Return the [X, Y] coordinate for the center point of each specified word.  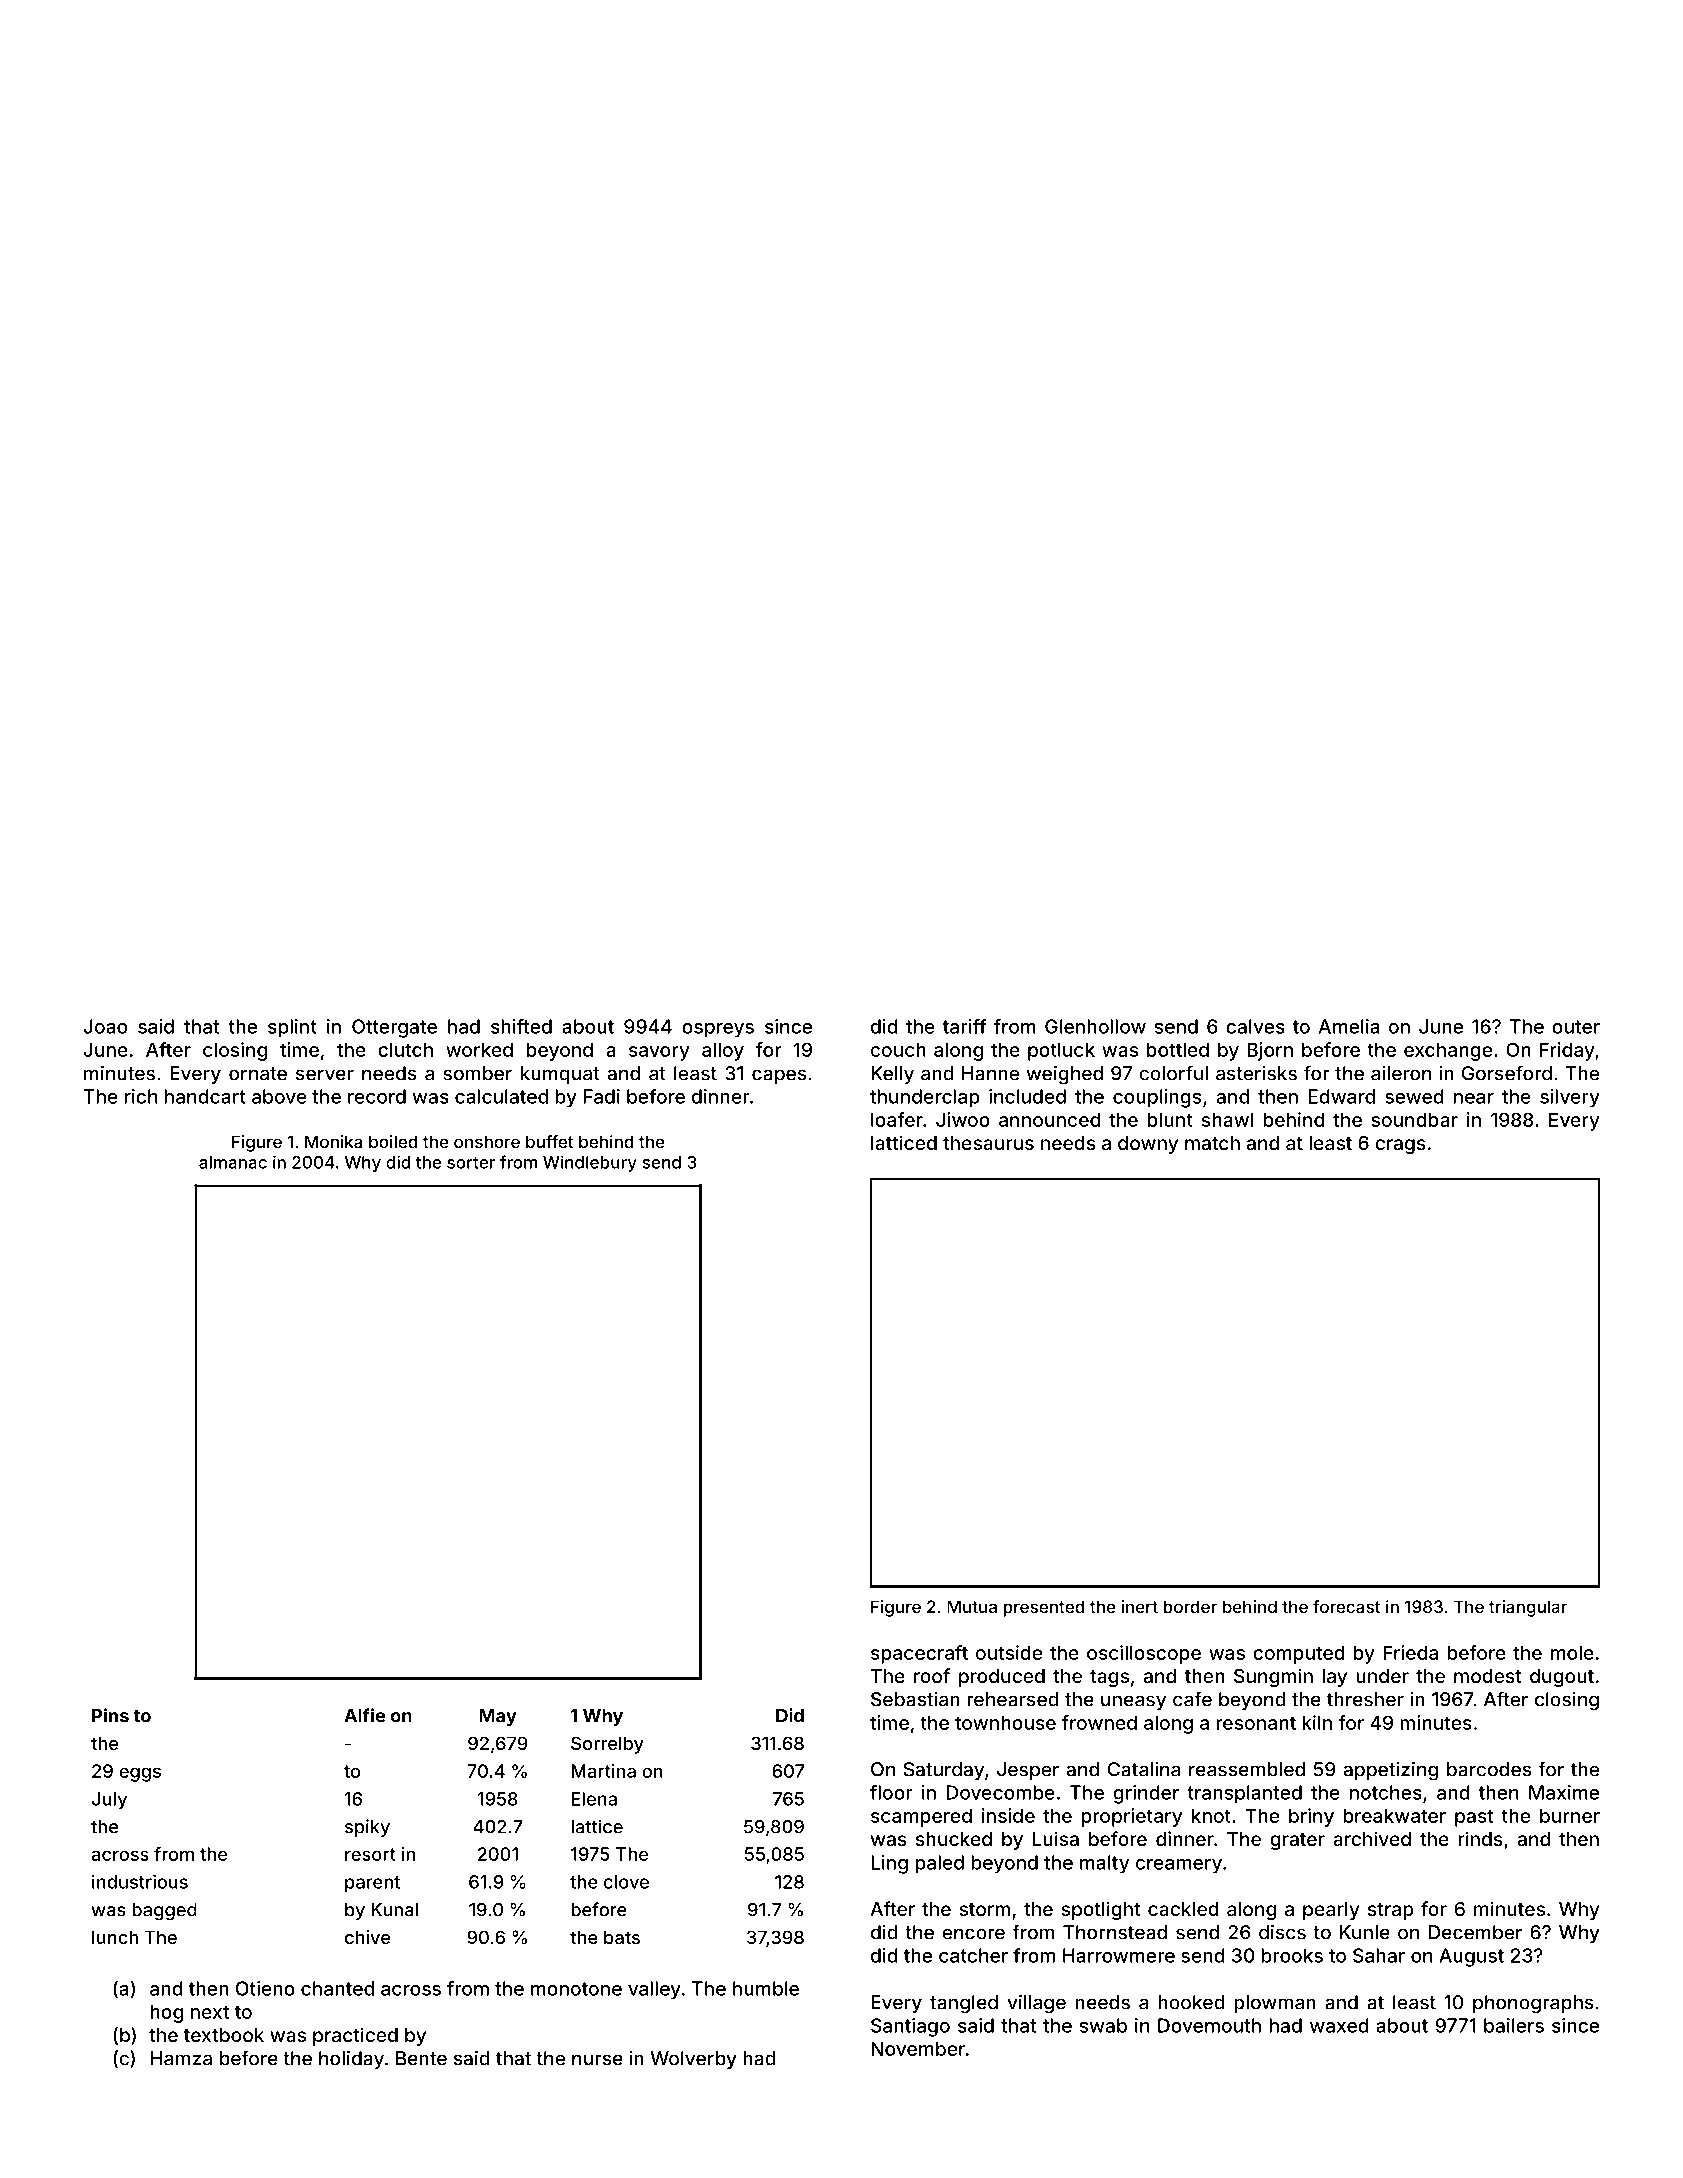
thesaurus [988, 1143]
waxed [1339, 2025]
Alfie [364, 1715]
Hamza [181, 2058]
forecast [1346, 1606]
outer [1576, 1027]
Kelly [892, 1075]
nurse [597, 2060]
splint [292, 1028]
